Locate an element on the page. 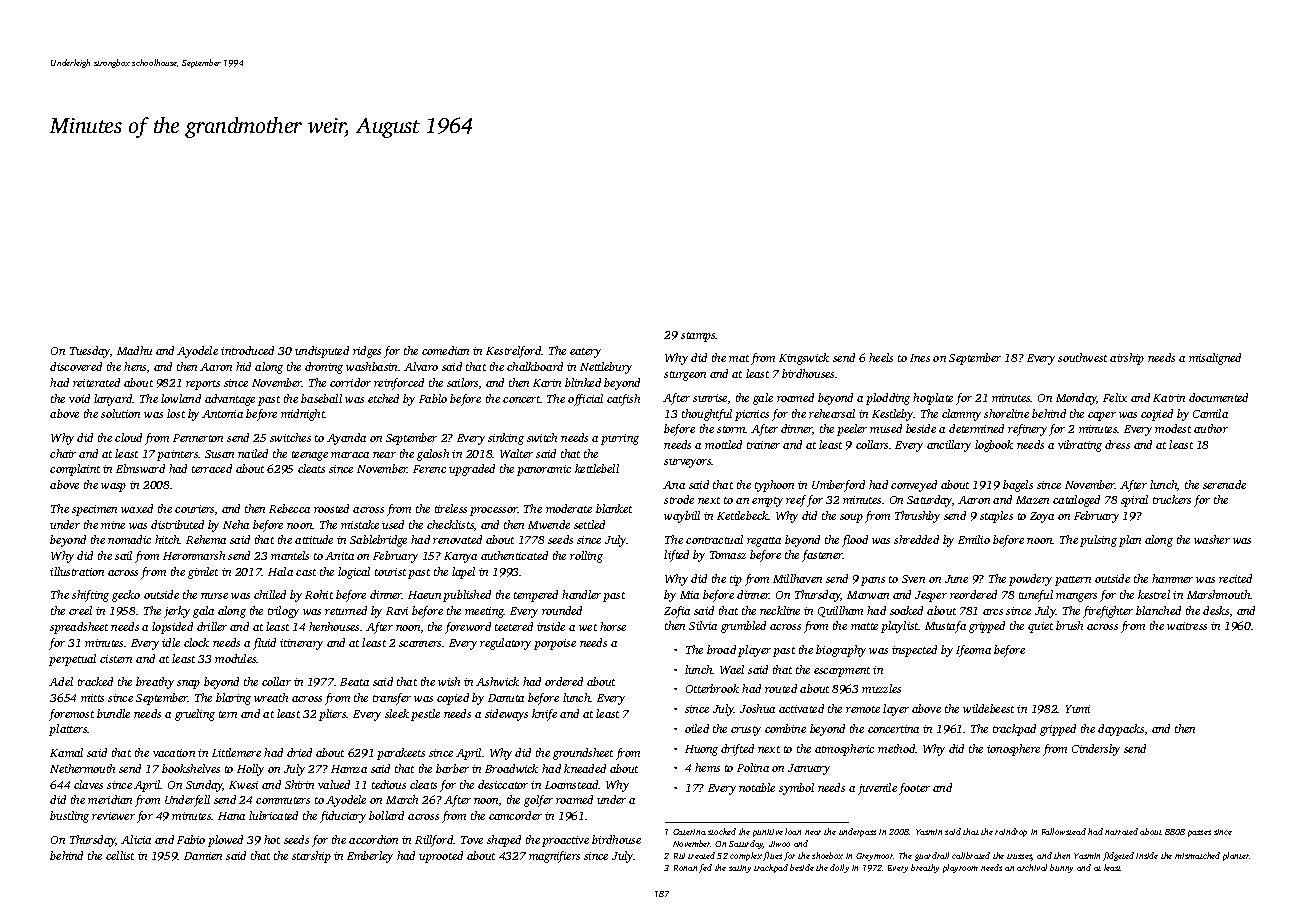  moderate is located at coordinates (569, 508).
